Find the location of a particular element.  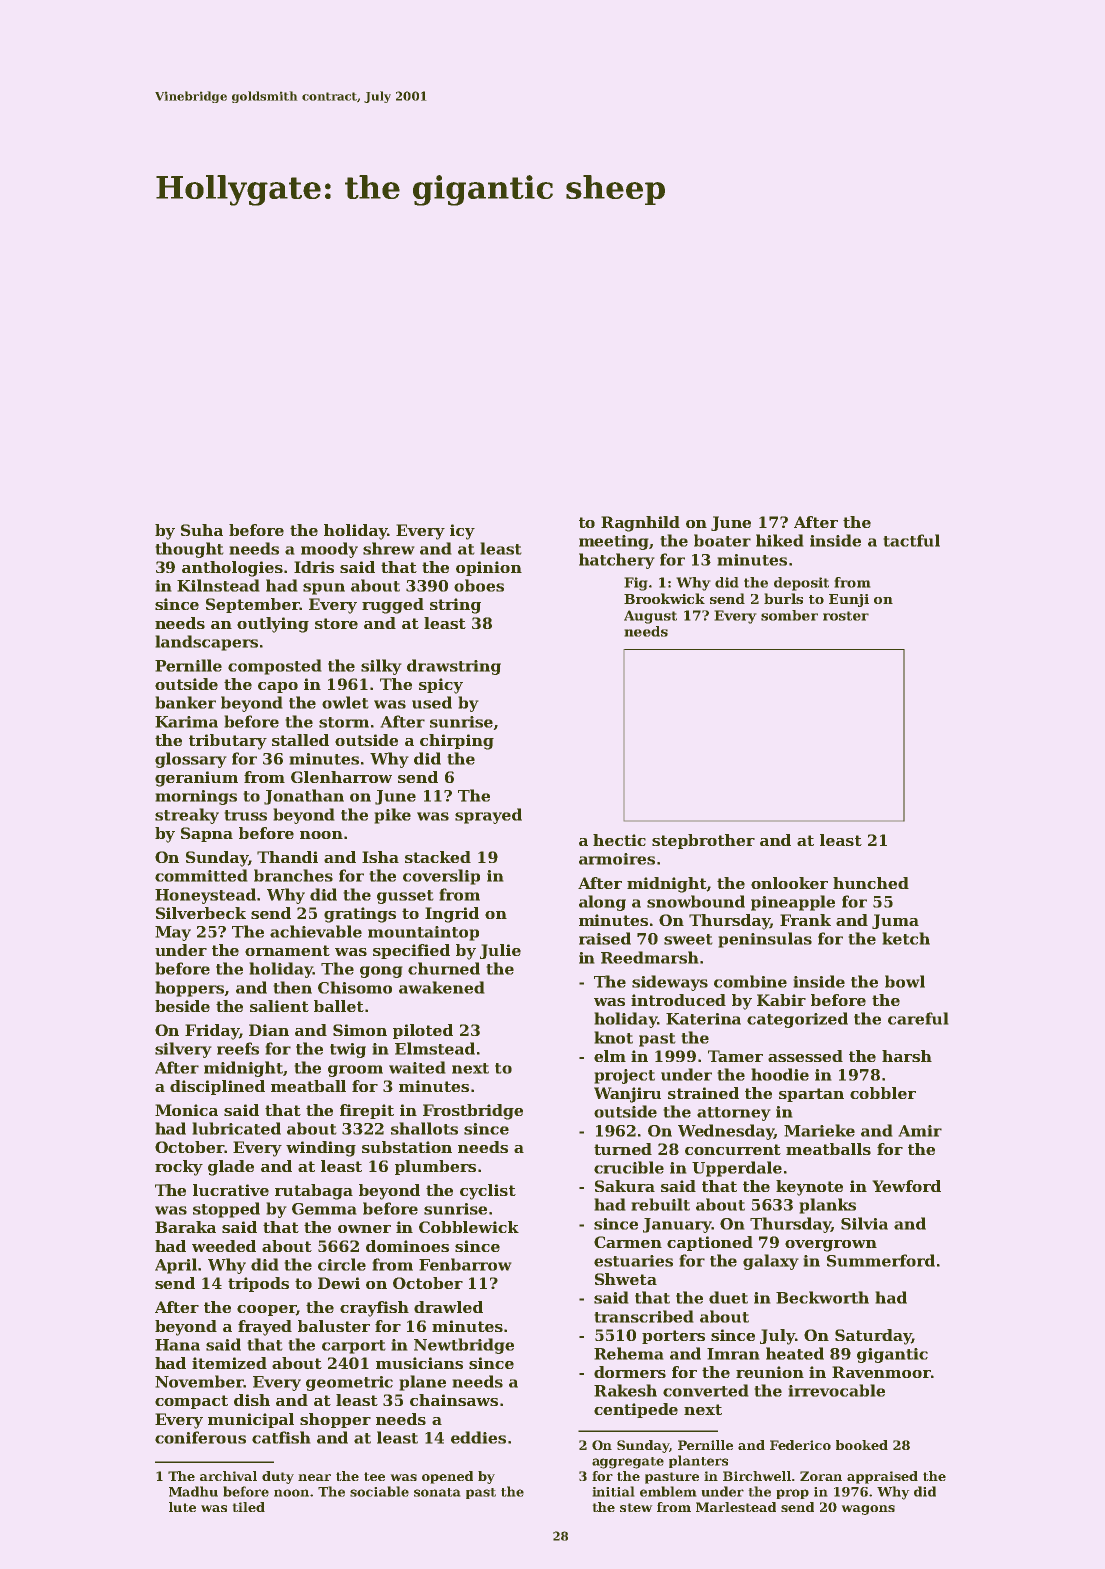

August is located at coordinates (650, 617).
